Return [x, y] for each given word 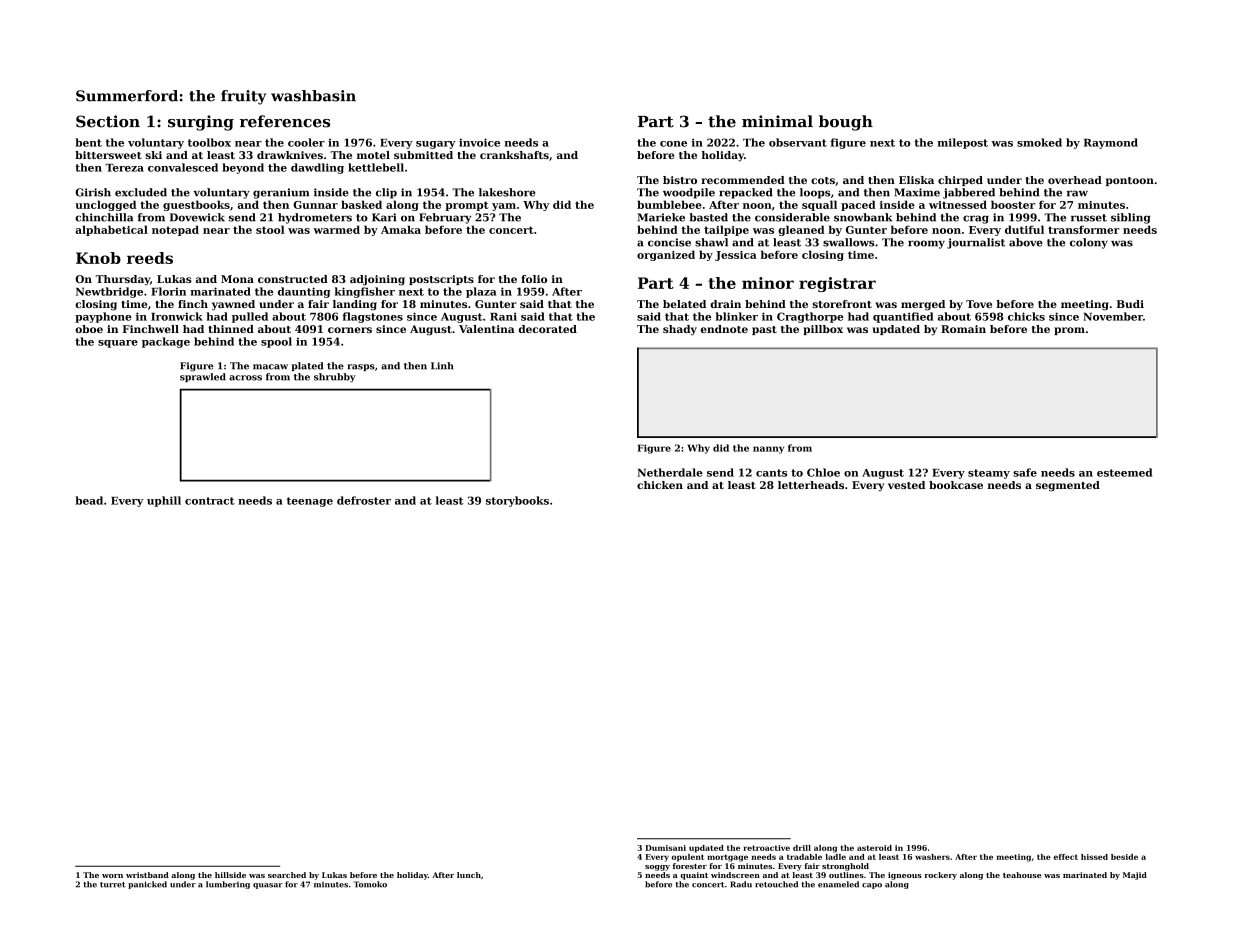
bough [846, 123]
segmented [1068, 486]
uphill [164, 501]
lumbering [228, 885]
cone [673, 144]
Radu [741, 884]
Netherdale [670, 472]
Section [108, 121]
